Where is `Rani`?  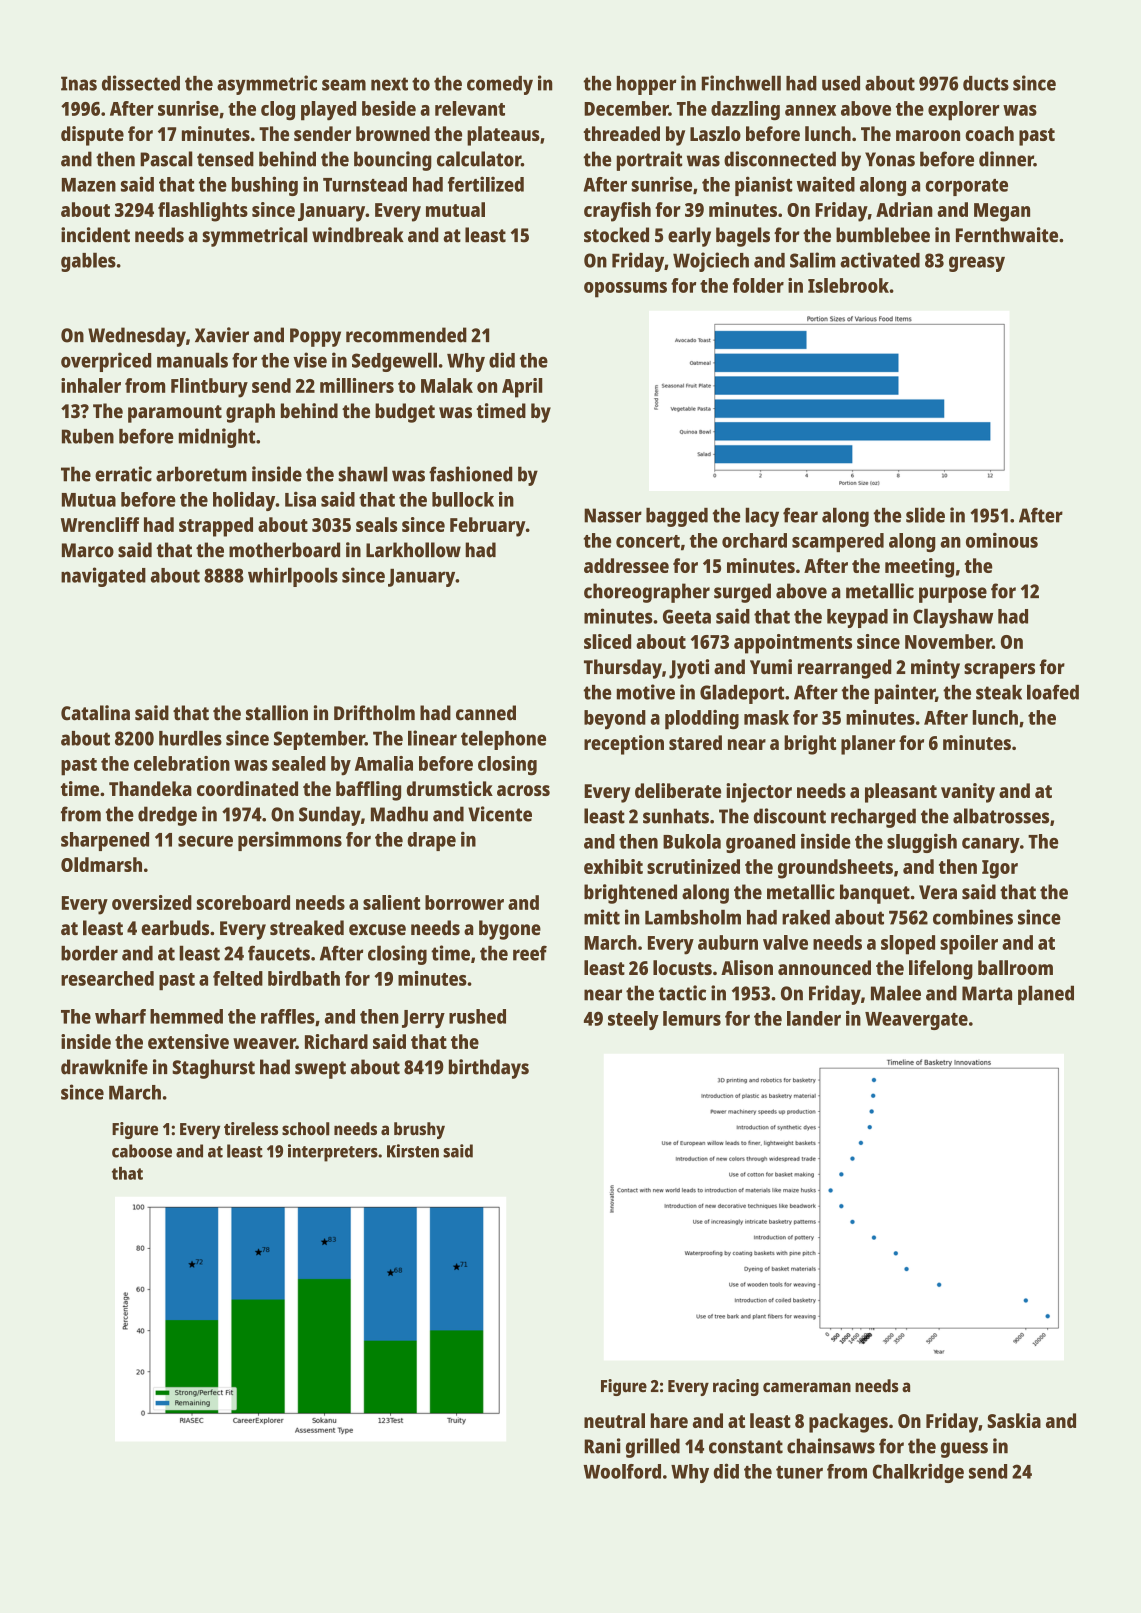
Rani is located at coordinates (602, 1446).
